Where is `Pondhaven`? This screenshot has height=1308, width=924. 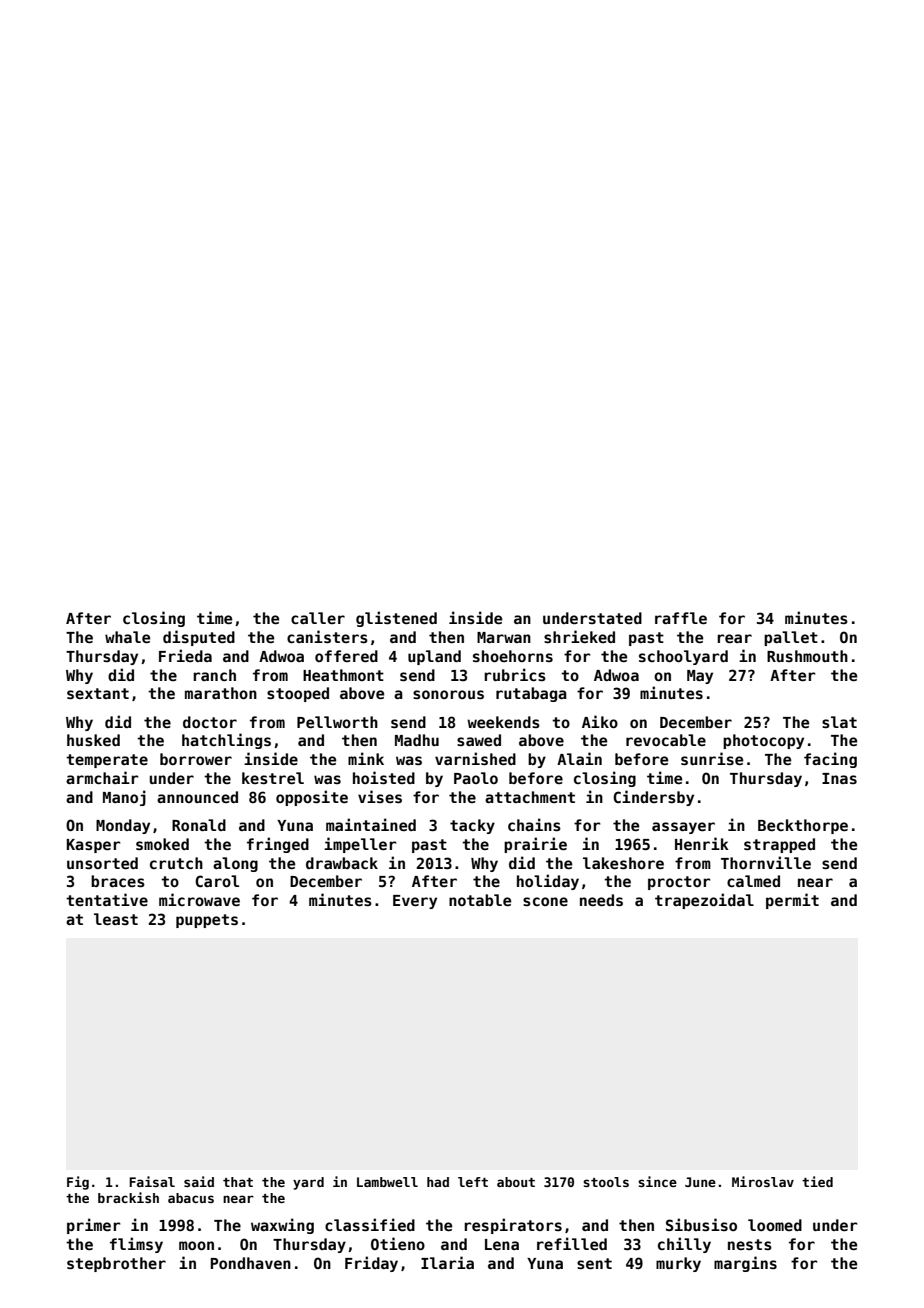
Pondhaven is located at coordinates (251, 1263).
